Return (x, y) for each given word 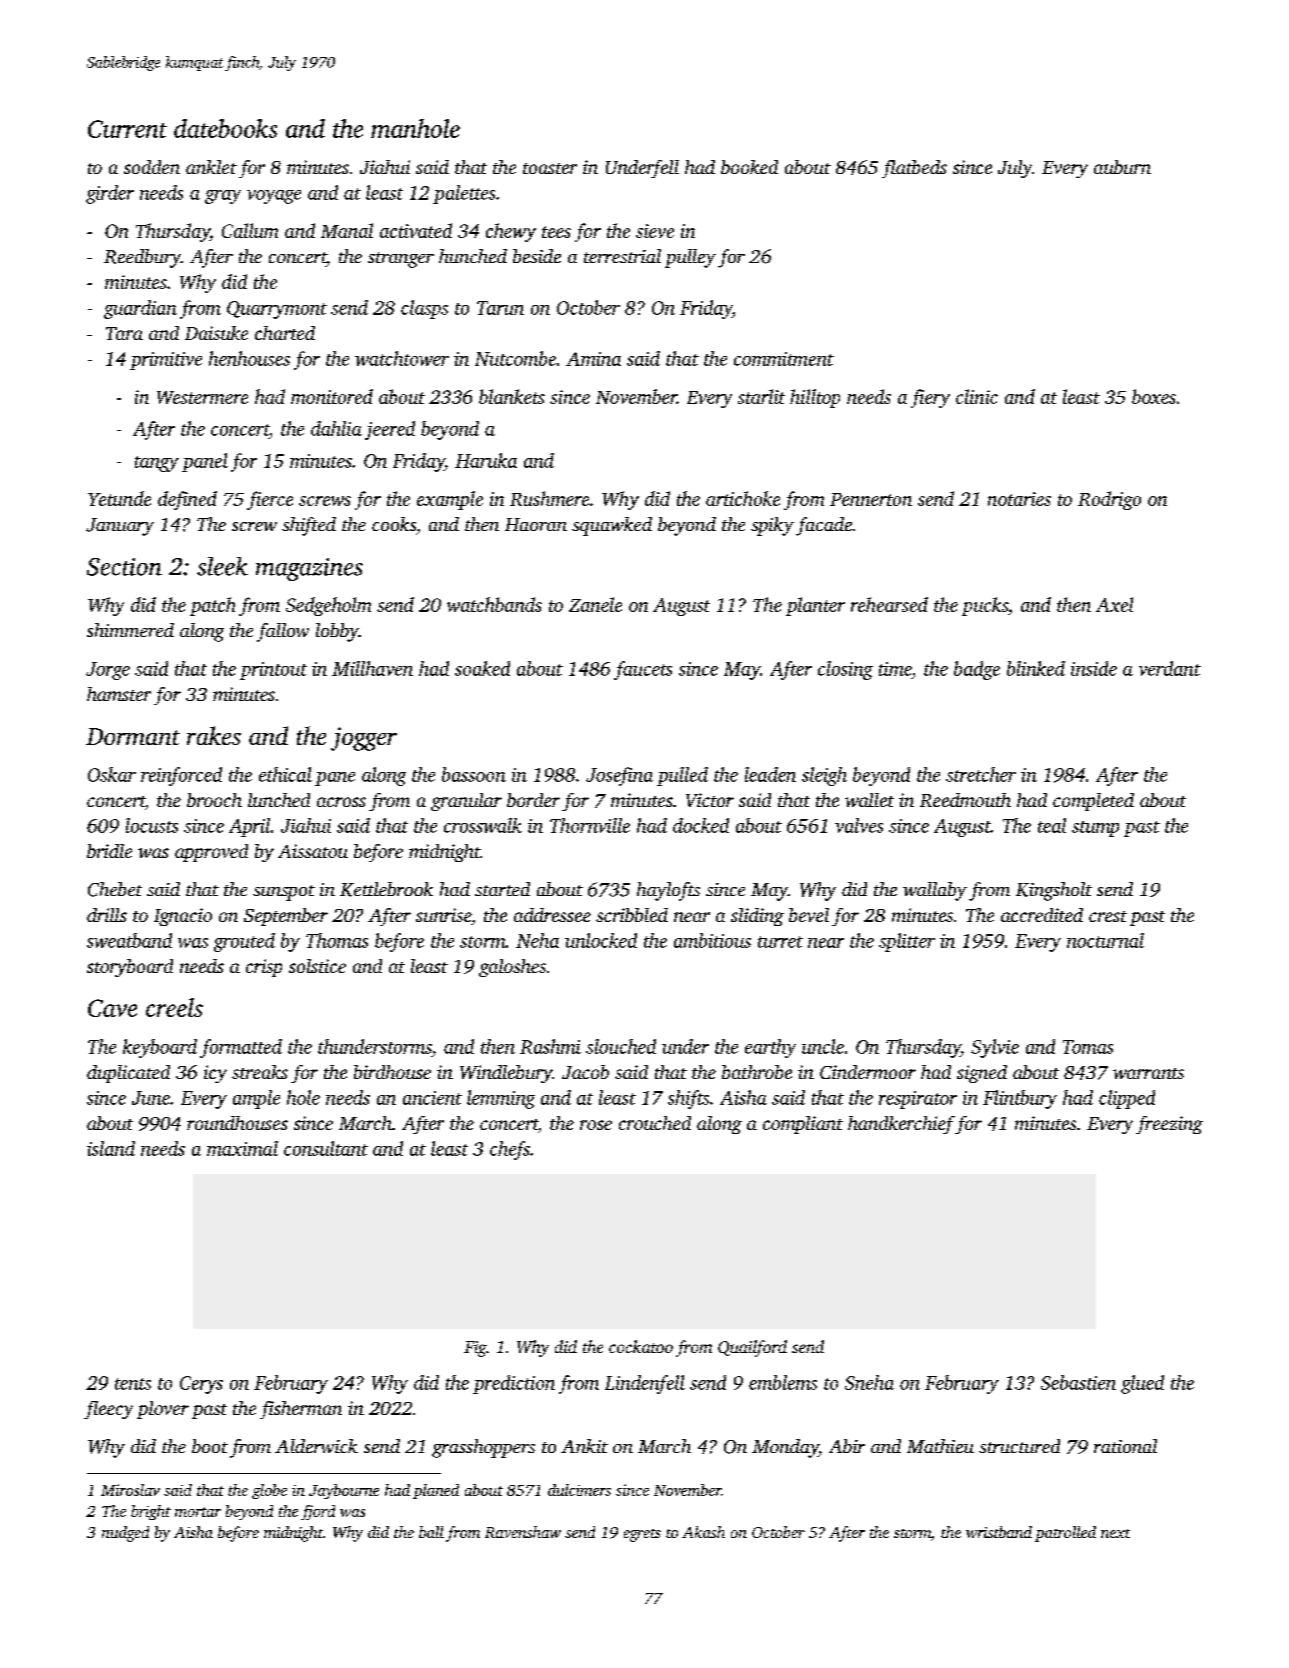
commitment (784, 359)
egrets (642, 1535)
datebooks (225, 128)
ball (431, 1532)
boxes (1154, 396)
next (1115, 1533)
